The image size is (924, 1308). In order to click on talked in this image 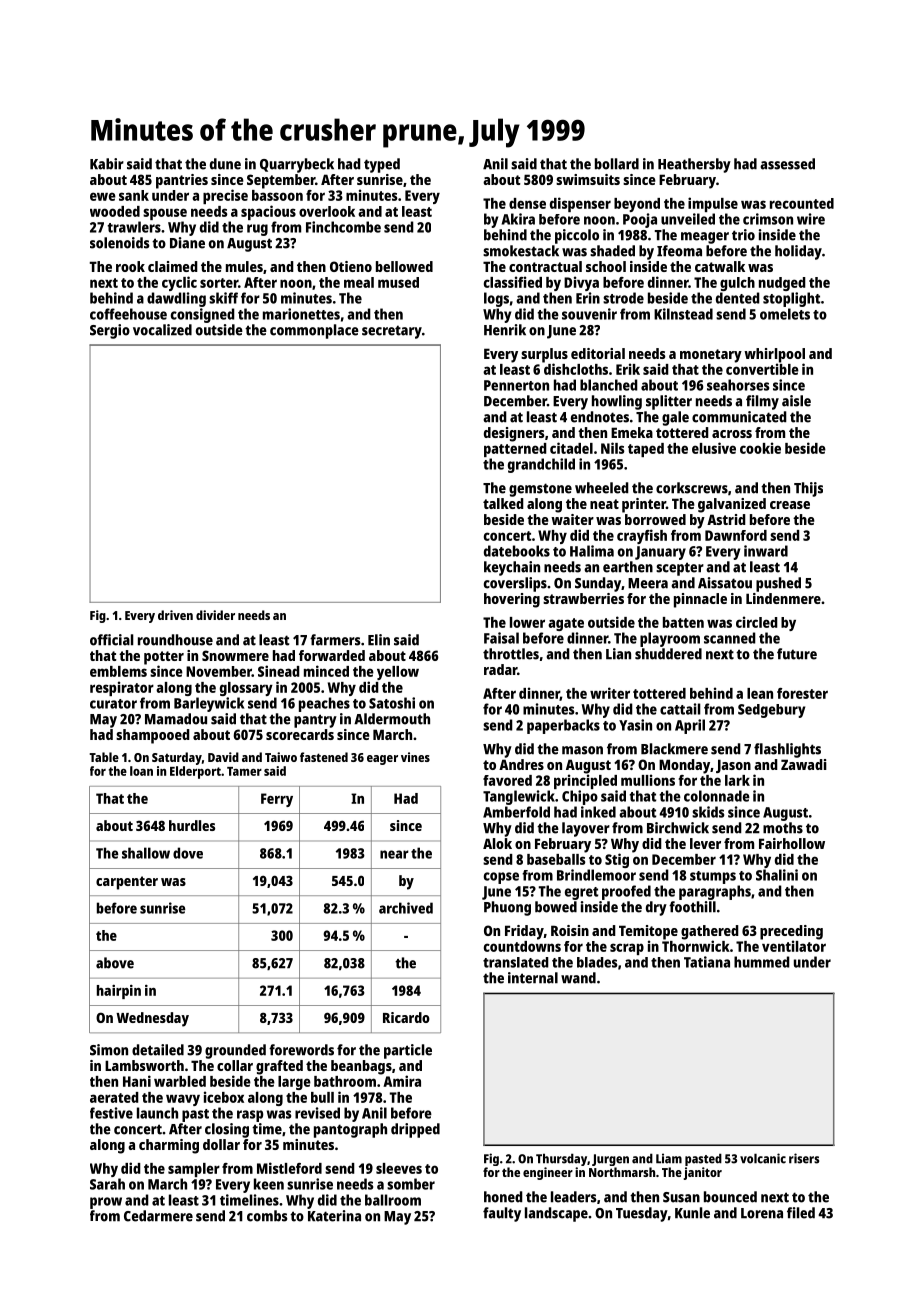, I will do `click(503, 503)`.
